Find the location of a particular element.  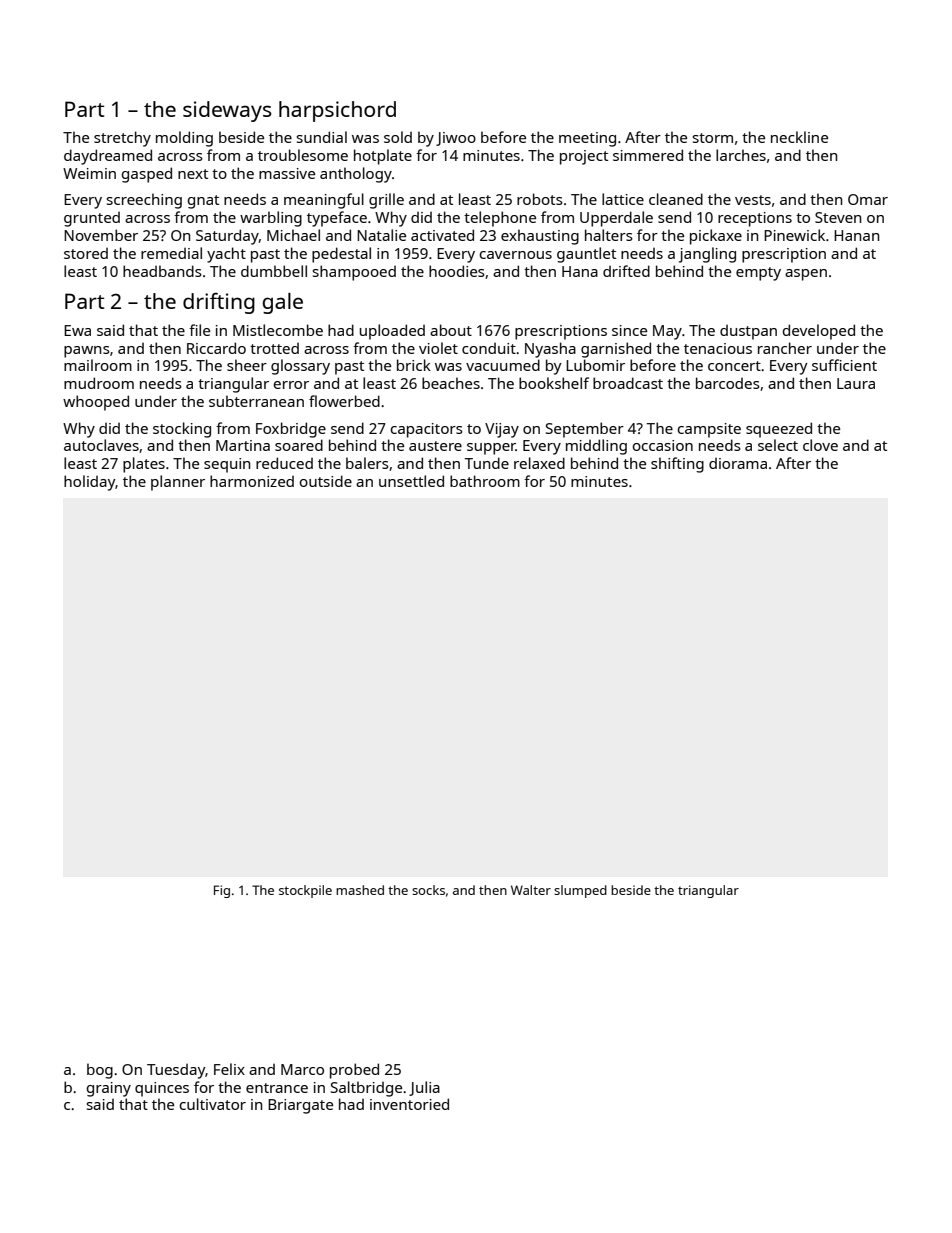

aspen is located at coordinates (806, 275).
